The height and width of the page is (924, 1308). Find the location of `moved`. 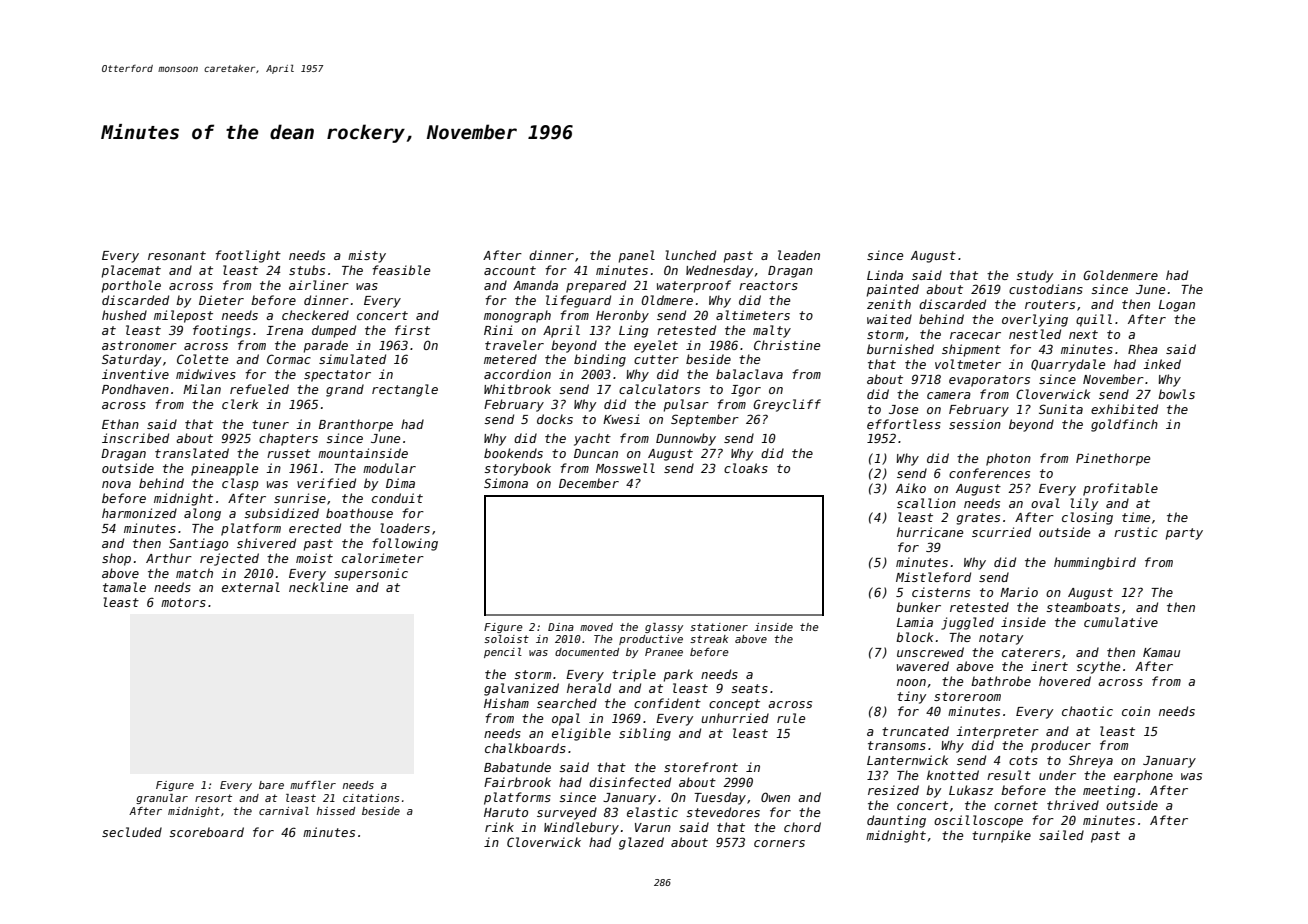

moved is located at coordinates (596, 627).
